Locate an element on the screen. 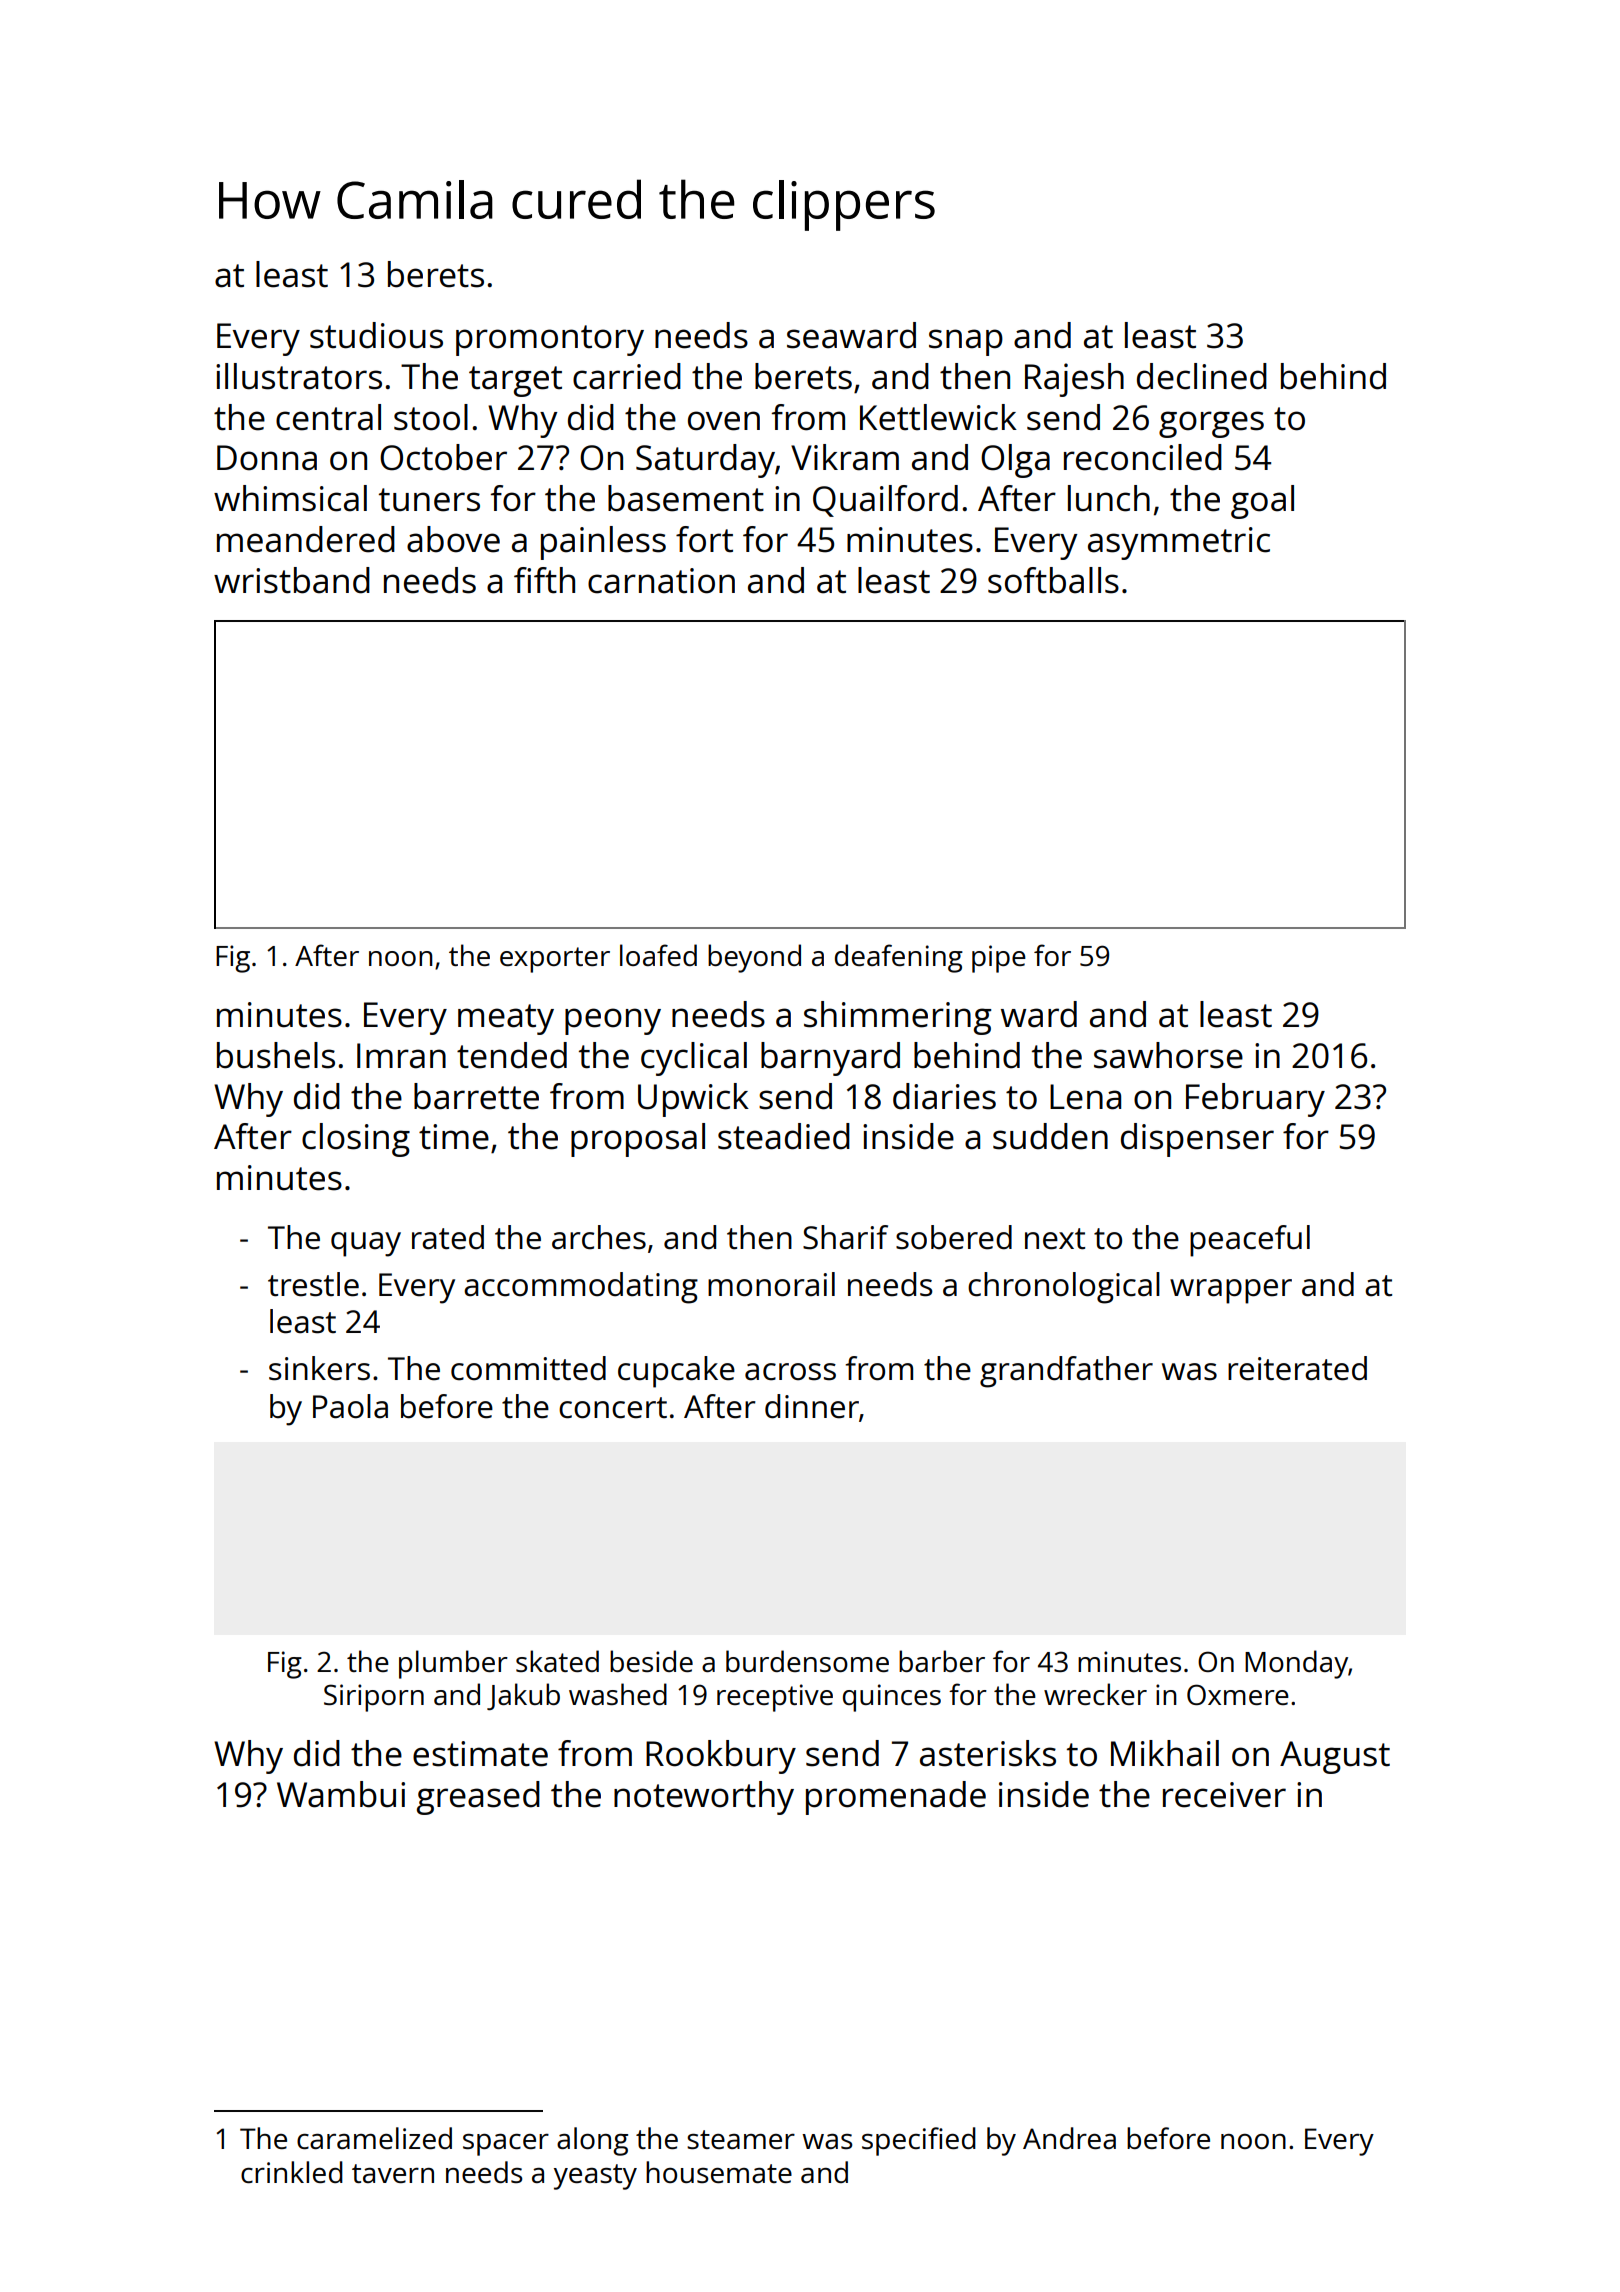 This screenshot has width=1620, height=2292. concert is located at coordinates (613, 1408).
